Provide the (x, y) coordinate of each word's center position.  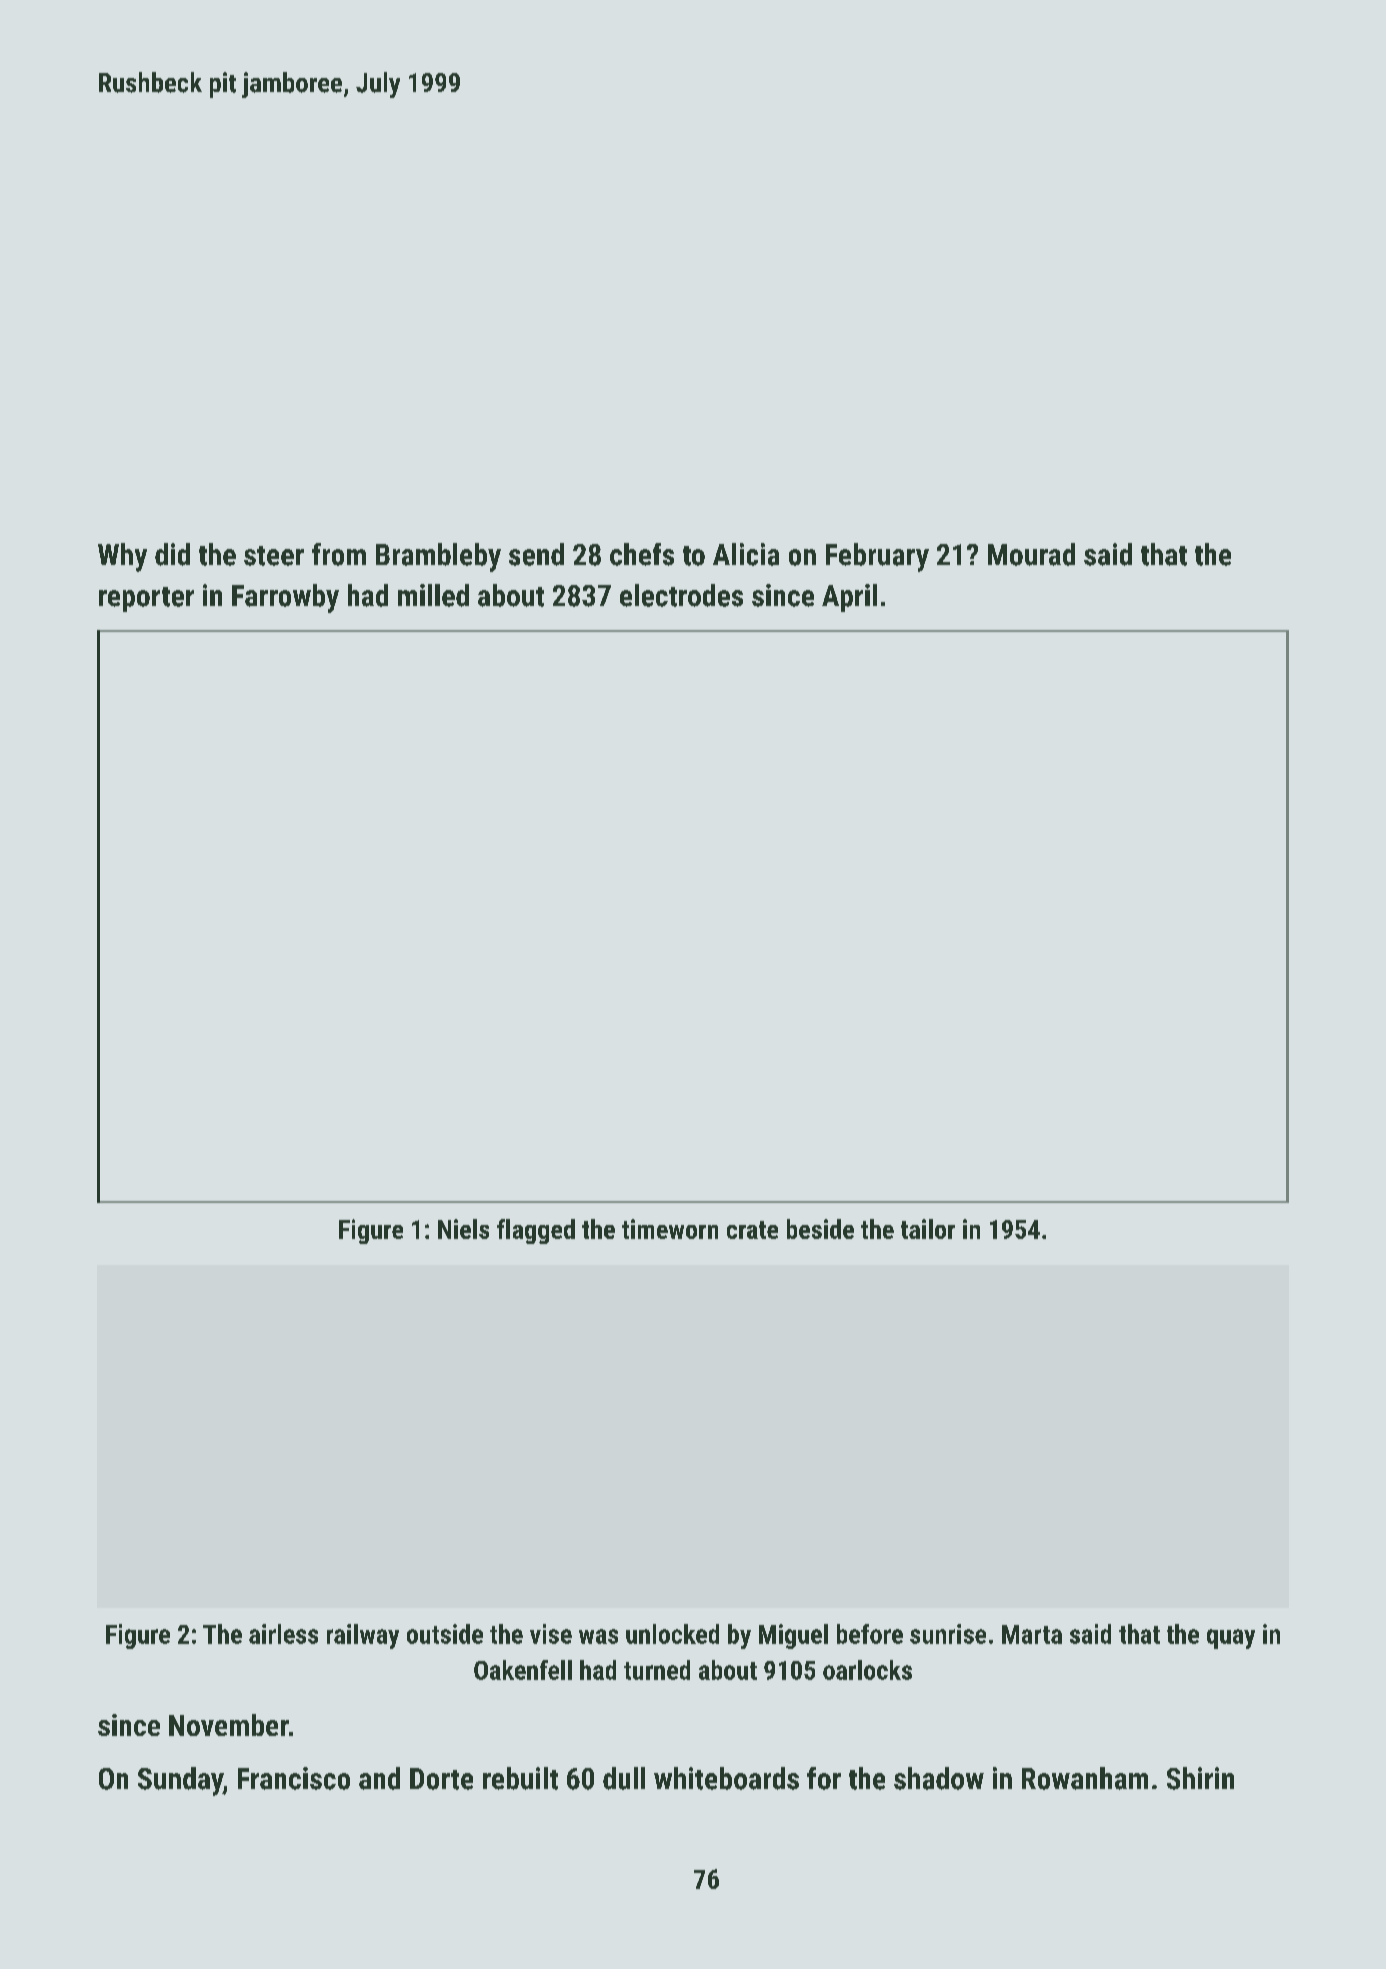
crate (752, 1230)
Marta (1032, 1634)
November (229, 1725)
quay (1231, 1639)
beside (820, 1229)
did (172, 554)
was (598, 1636)
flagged (536, 1231)
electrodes (681, 595)
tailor (928, 1229)
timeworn (670, 1229)
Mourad (1031, 554)
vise (551, 1634)
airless (283, 1634)
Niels (463, 1229)
